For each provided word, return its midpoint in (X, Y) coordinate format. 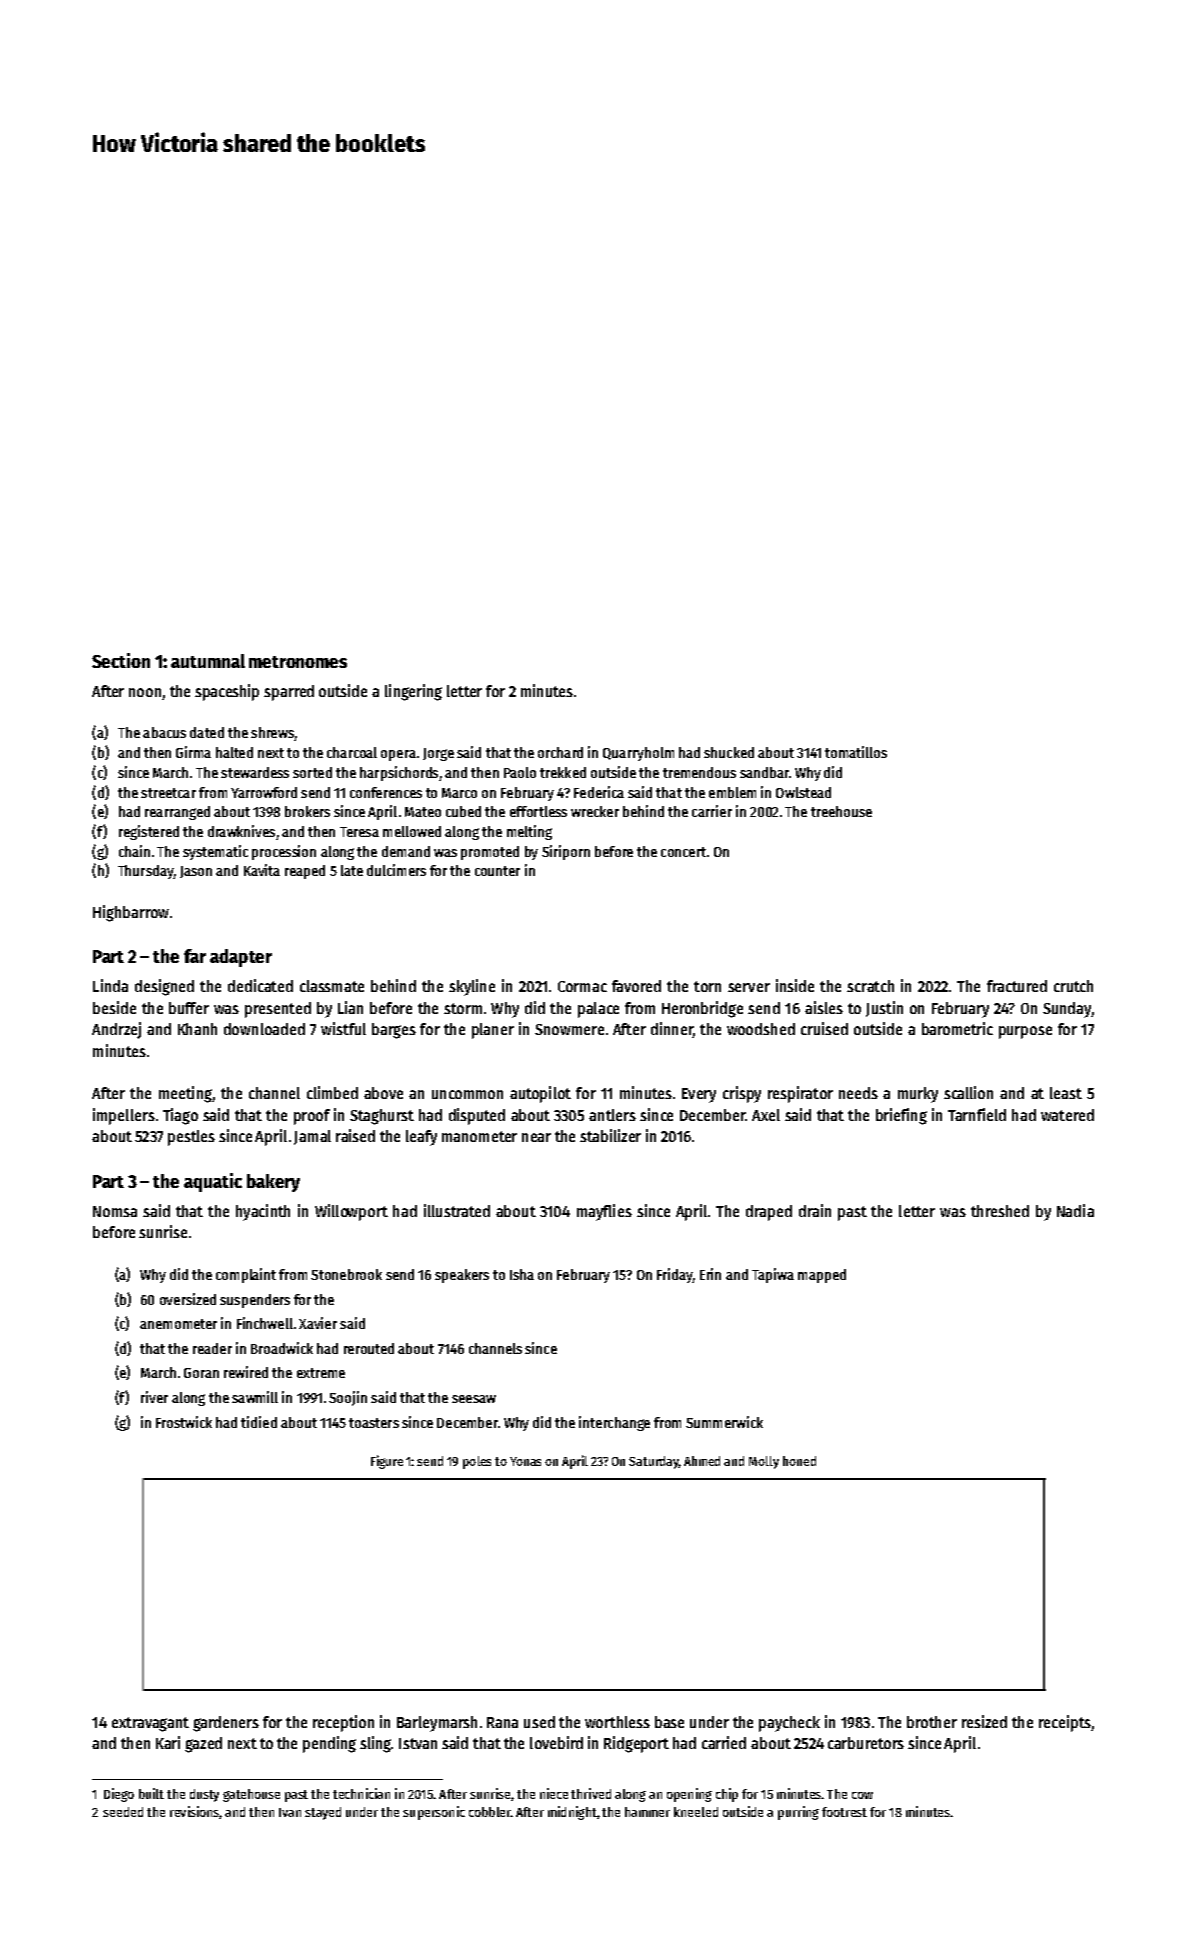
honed (799, 1461)
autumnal (208, 661)
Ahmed (702, 1461)
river (154, 1397)
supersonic (434, 1813)
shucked (729, 752)
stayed (323, 1813)
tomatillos (856, 752)
